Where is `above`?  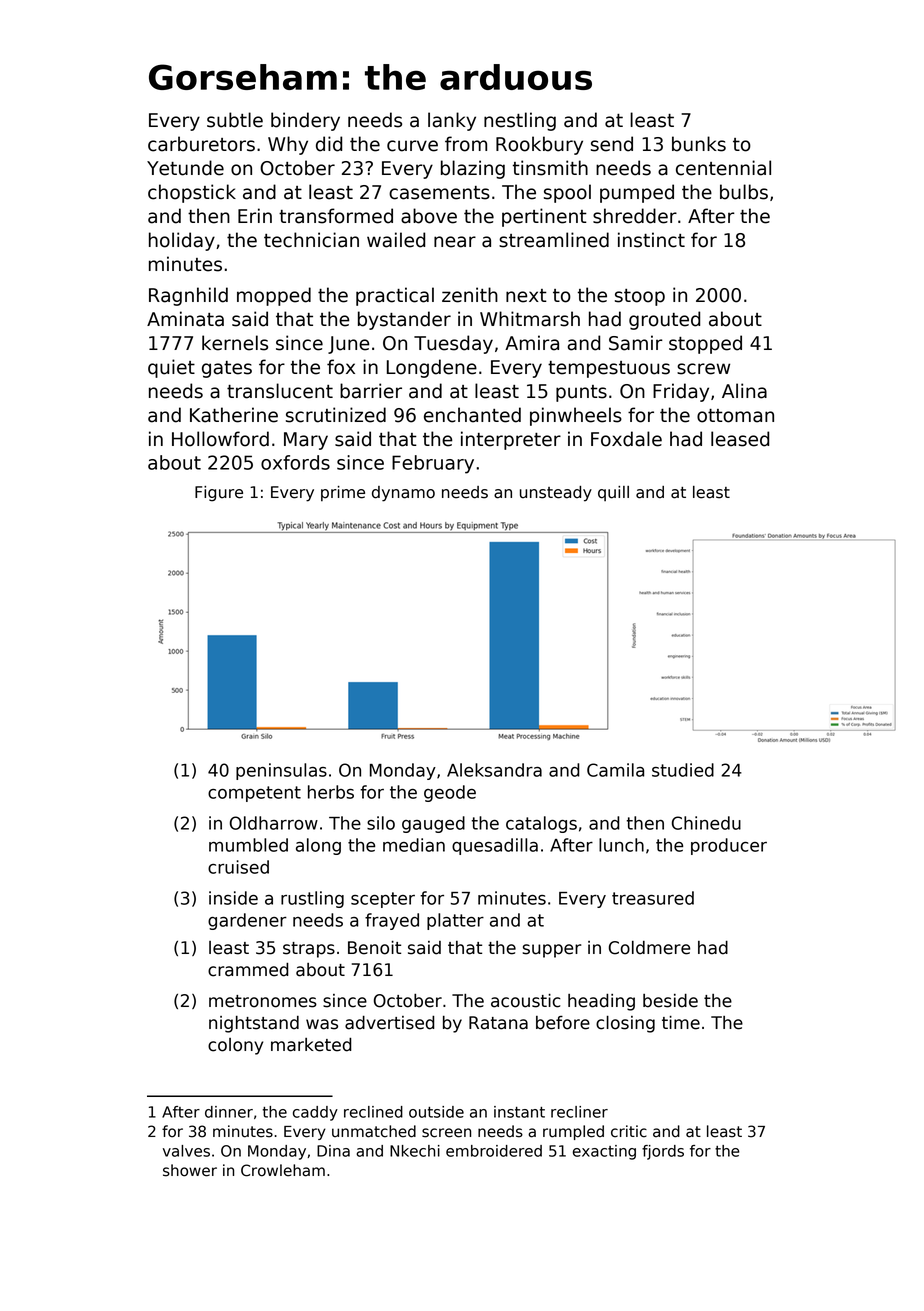
above is located at coordinates (429, 216).
